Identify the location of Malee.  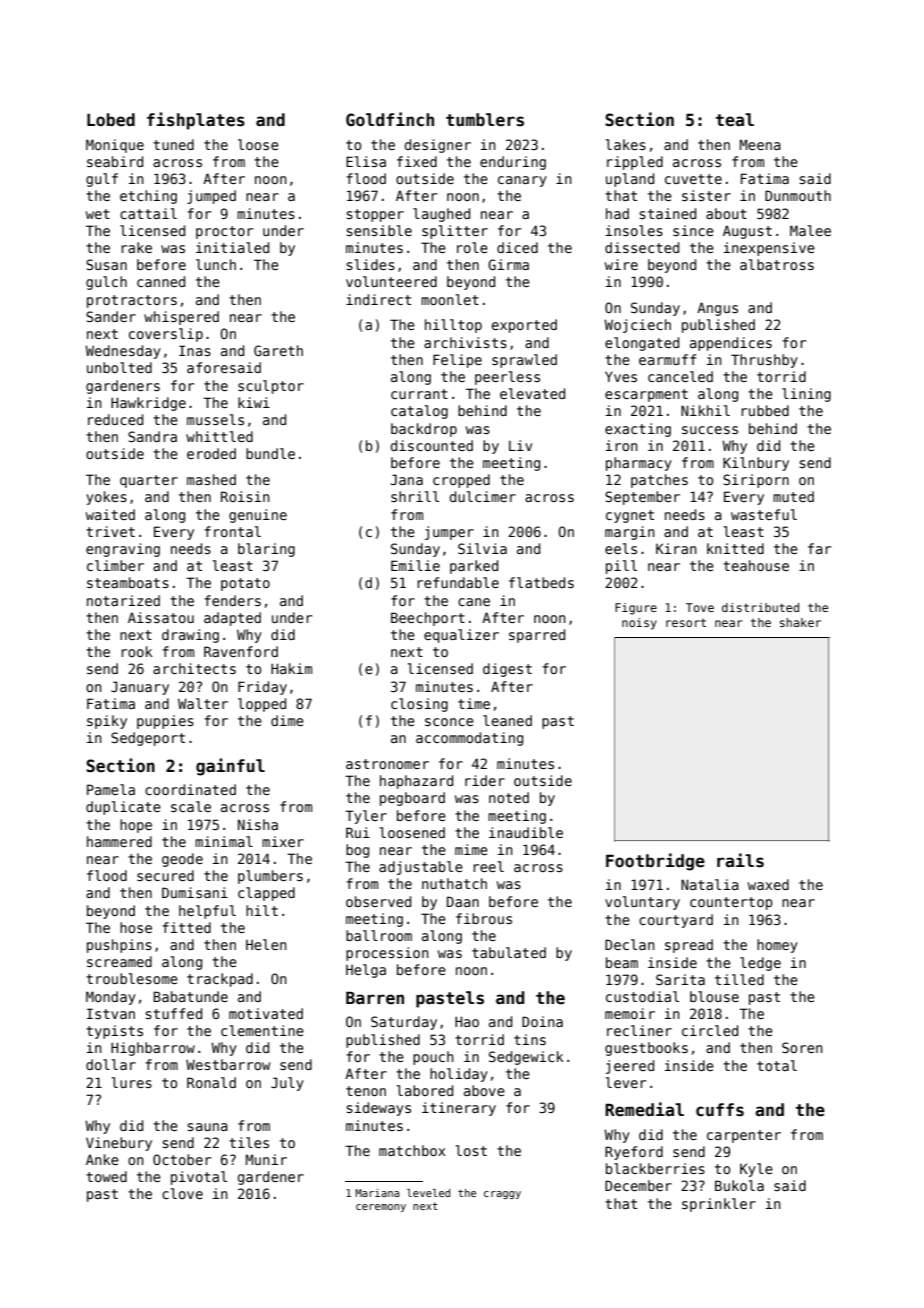
(810, 230).
